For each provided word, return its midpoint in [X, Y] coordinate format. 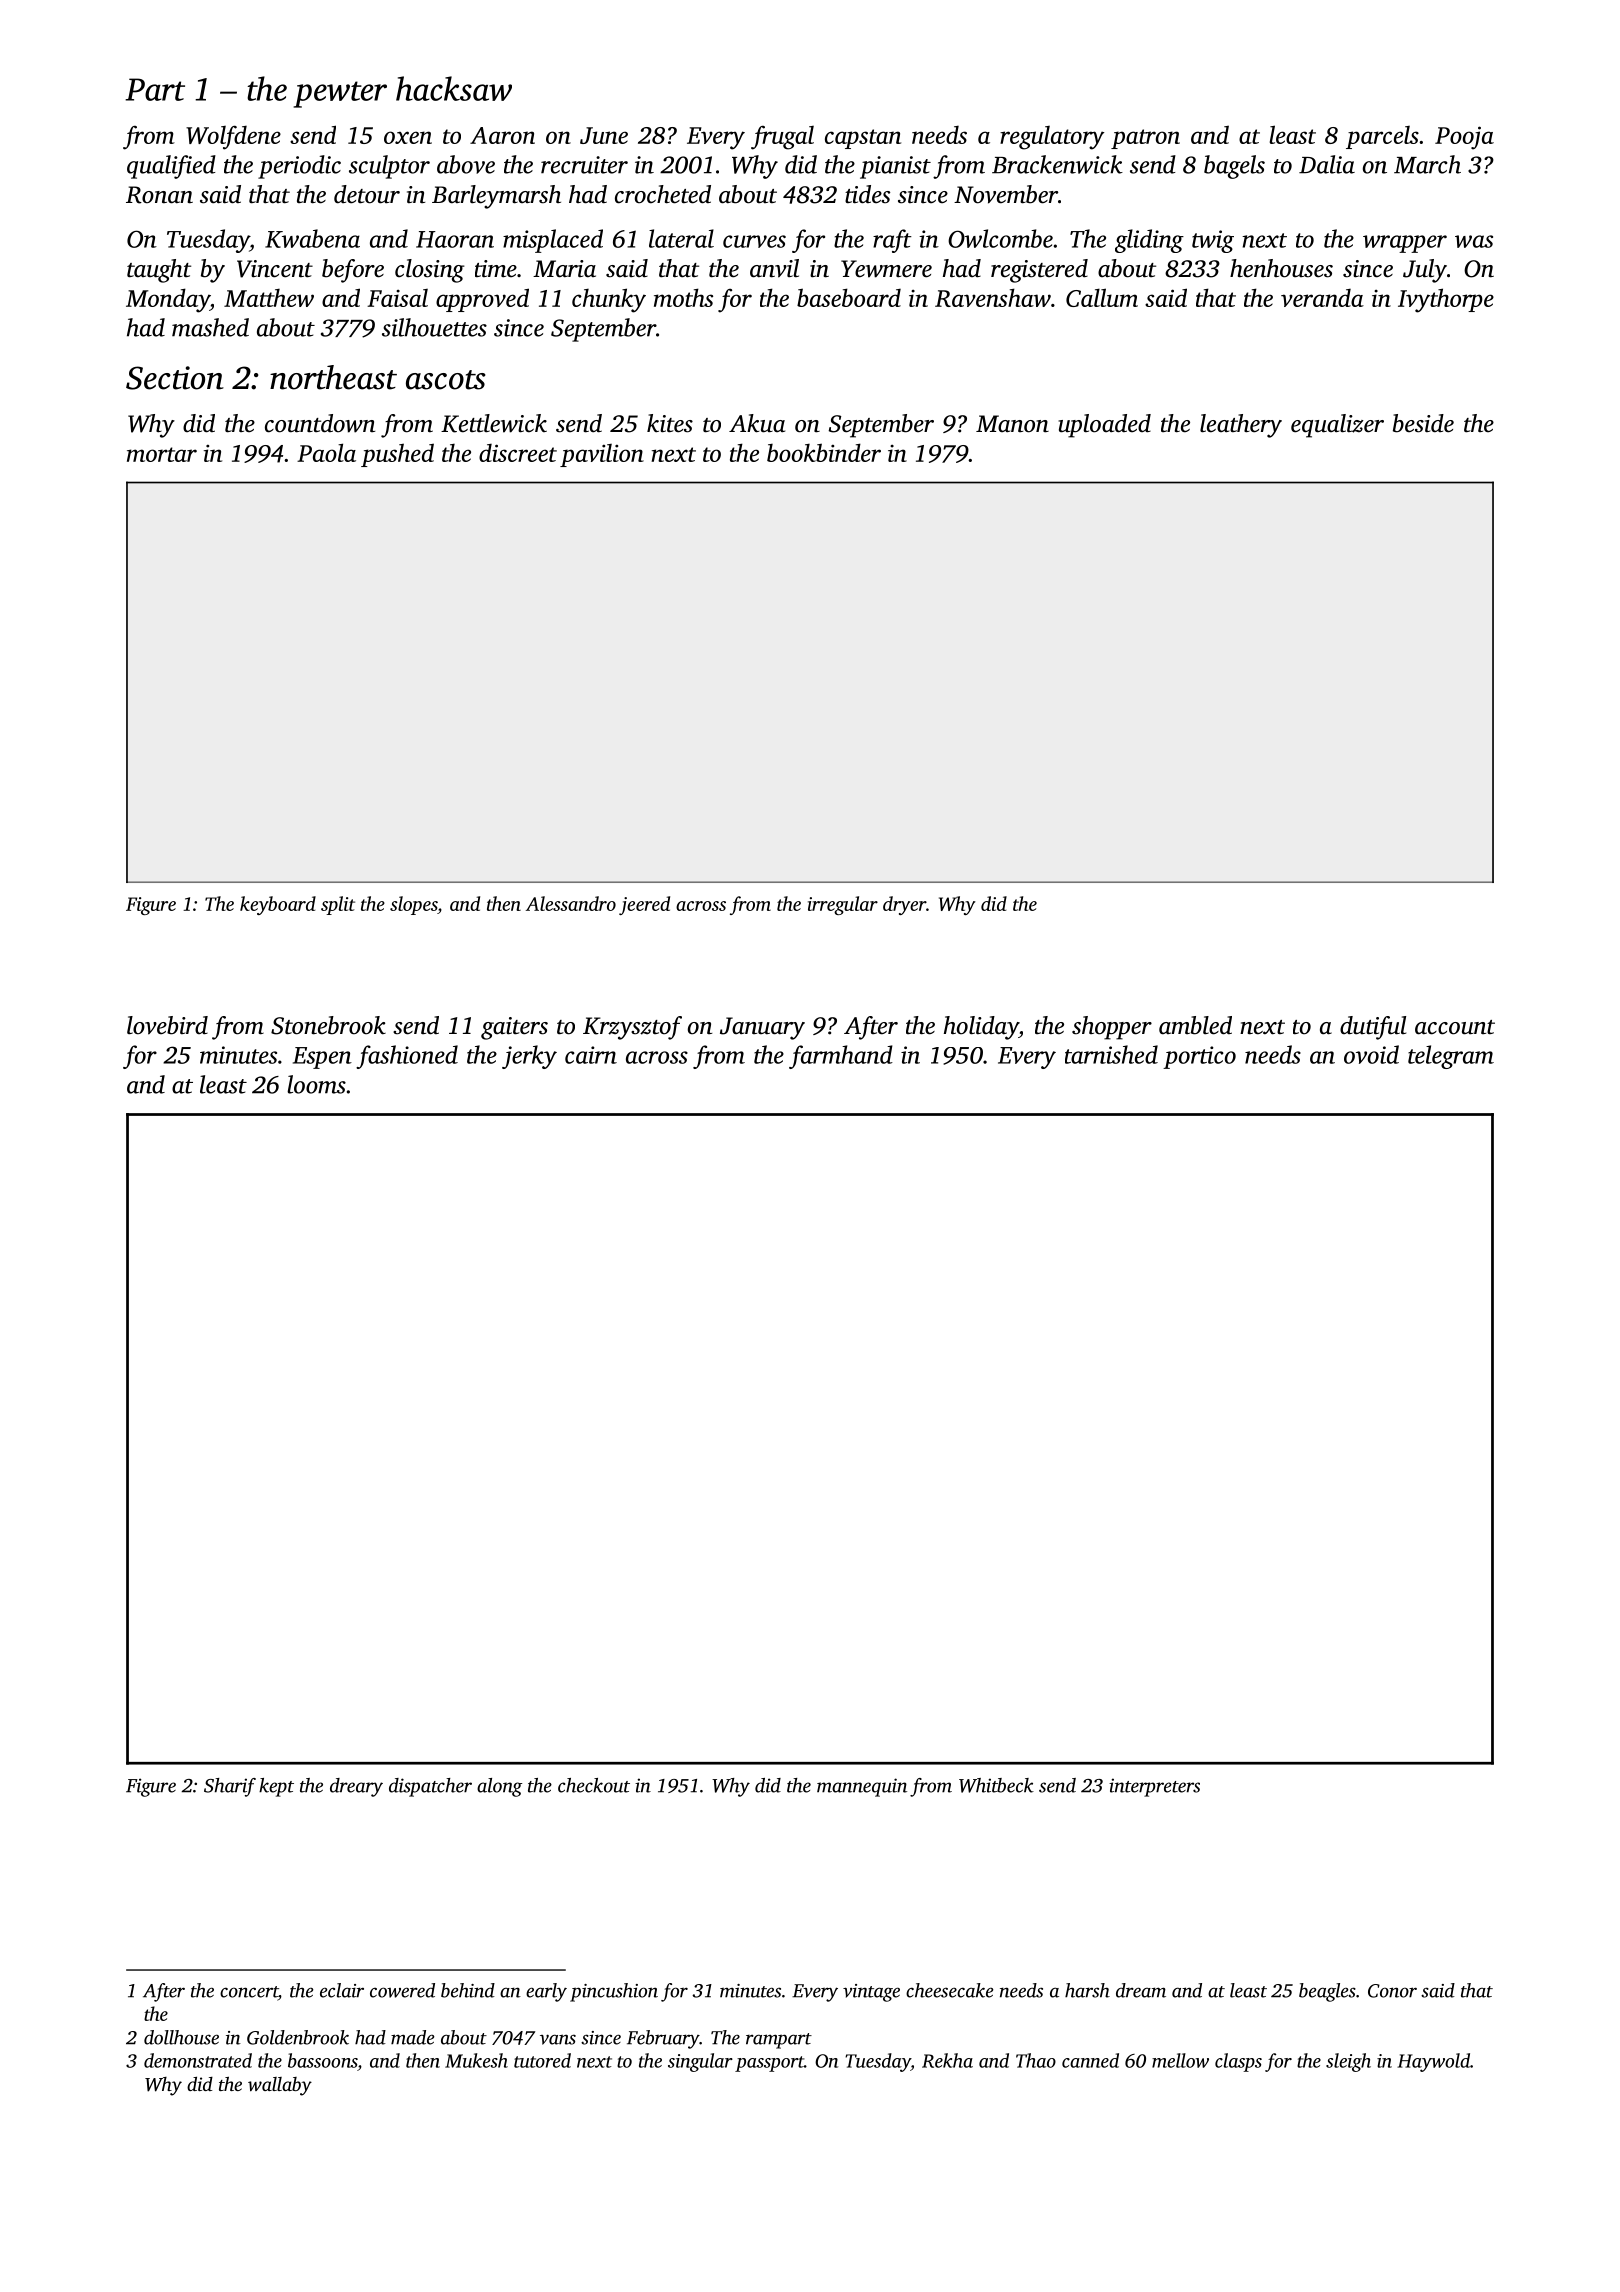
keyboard [278, 905]
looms [316, 1084]
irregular [843, 905]
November [1006, 194]
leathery [1241, 426]
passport [769, 2064]
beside [1423, 423]
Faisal [397, 298]
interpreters [1154, 1787]
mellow [1180, 2060]
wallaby [280, 2086]
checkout [594, 1785]
